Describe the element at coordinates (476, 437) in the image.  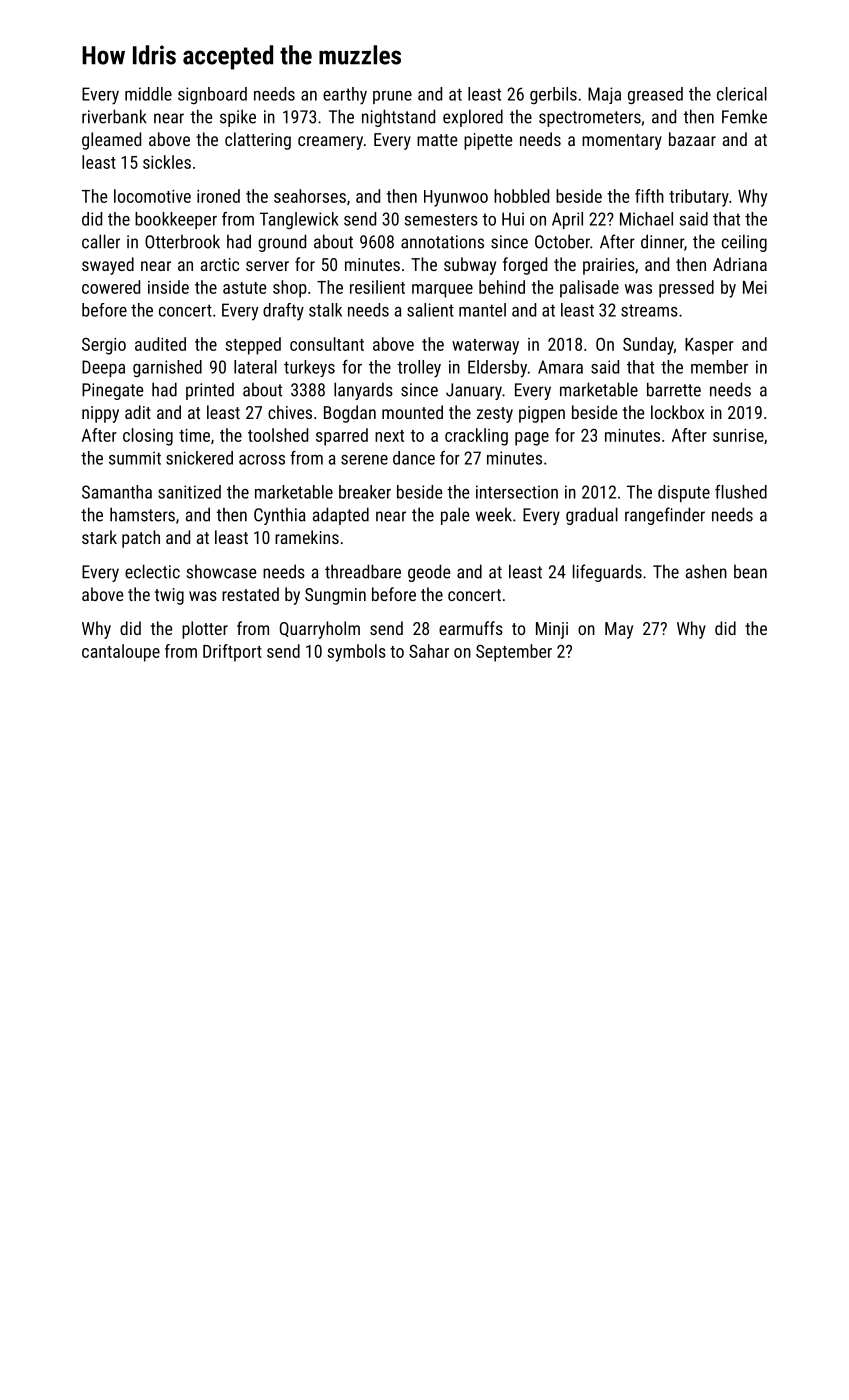
I see `crackling` at that location.
